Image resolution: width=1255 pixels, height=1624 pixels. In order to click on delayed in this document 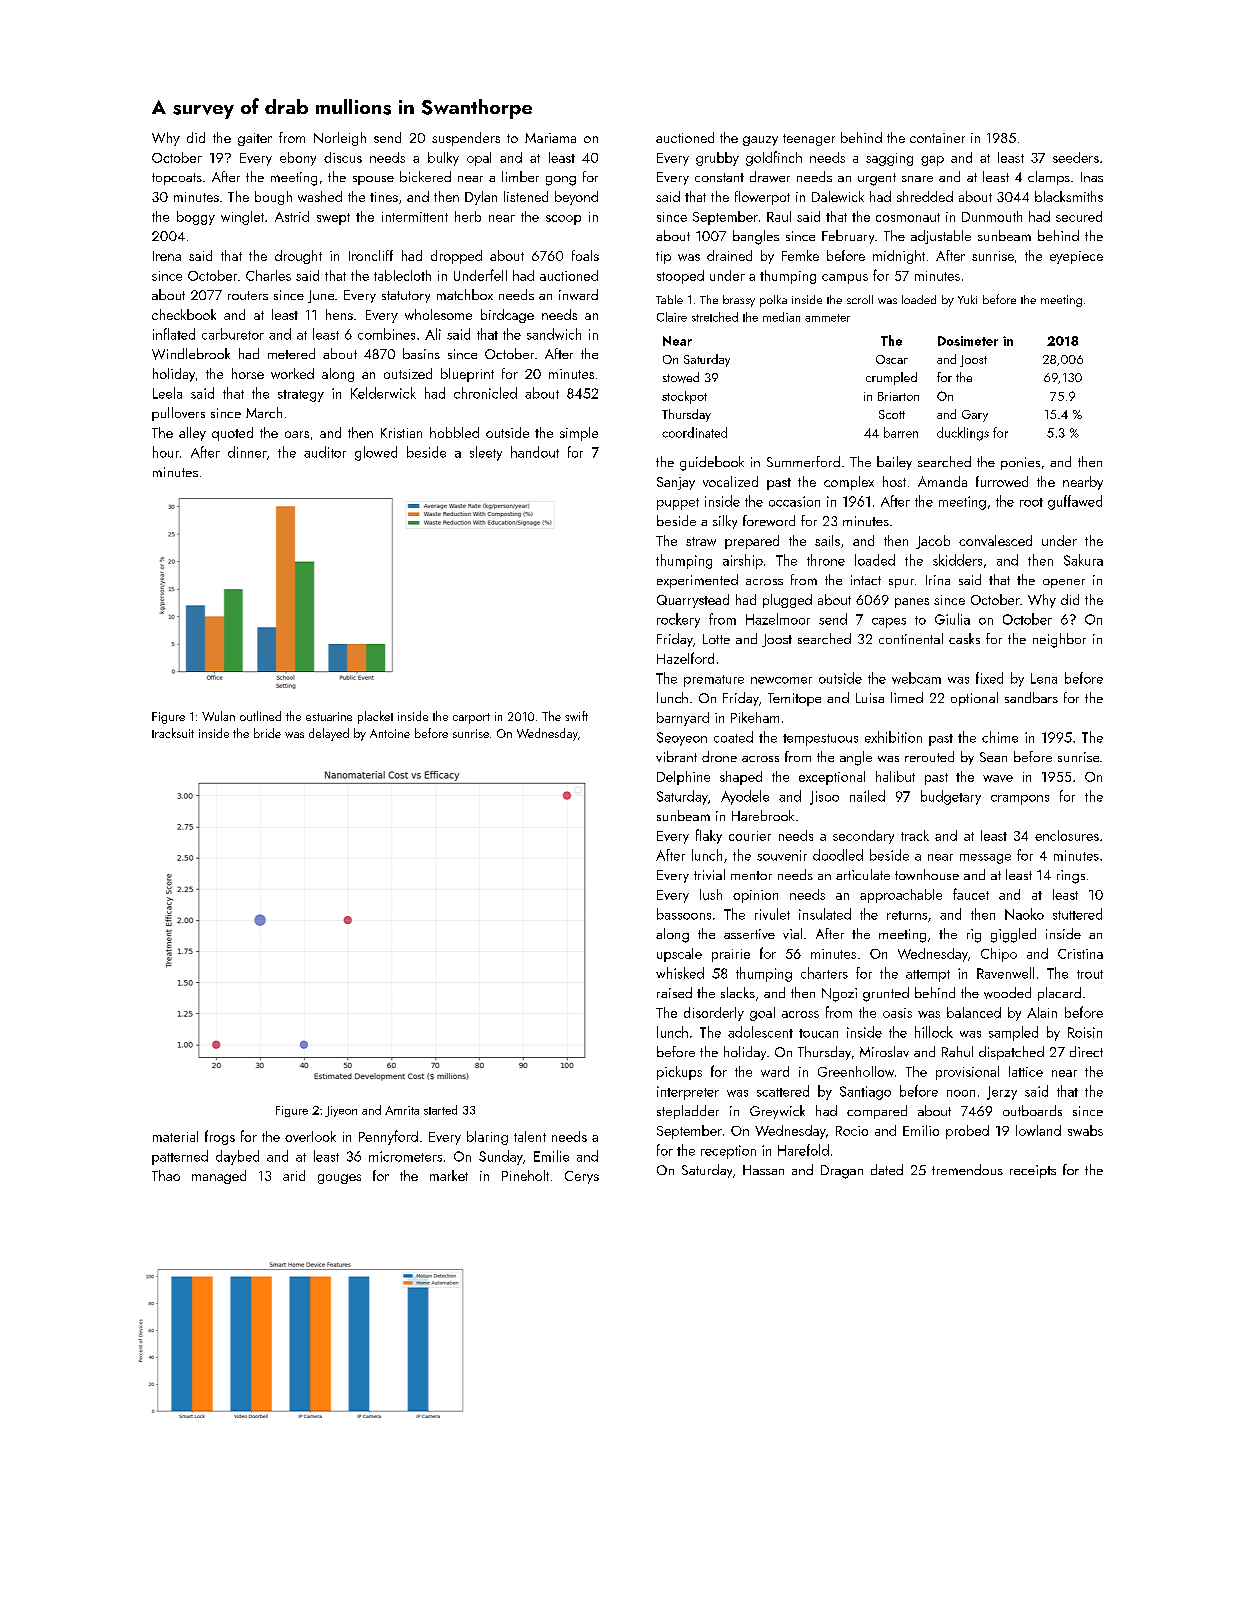, I will do `click(329, 734)`.
